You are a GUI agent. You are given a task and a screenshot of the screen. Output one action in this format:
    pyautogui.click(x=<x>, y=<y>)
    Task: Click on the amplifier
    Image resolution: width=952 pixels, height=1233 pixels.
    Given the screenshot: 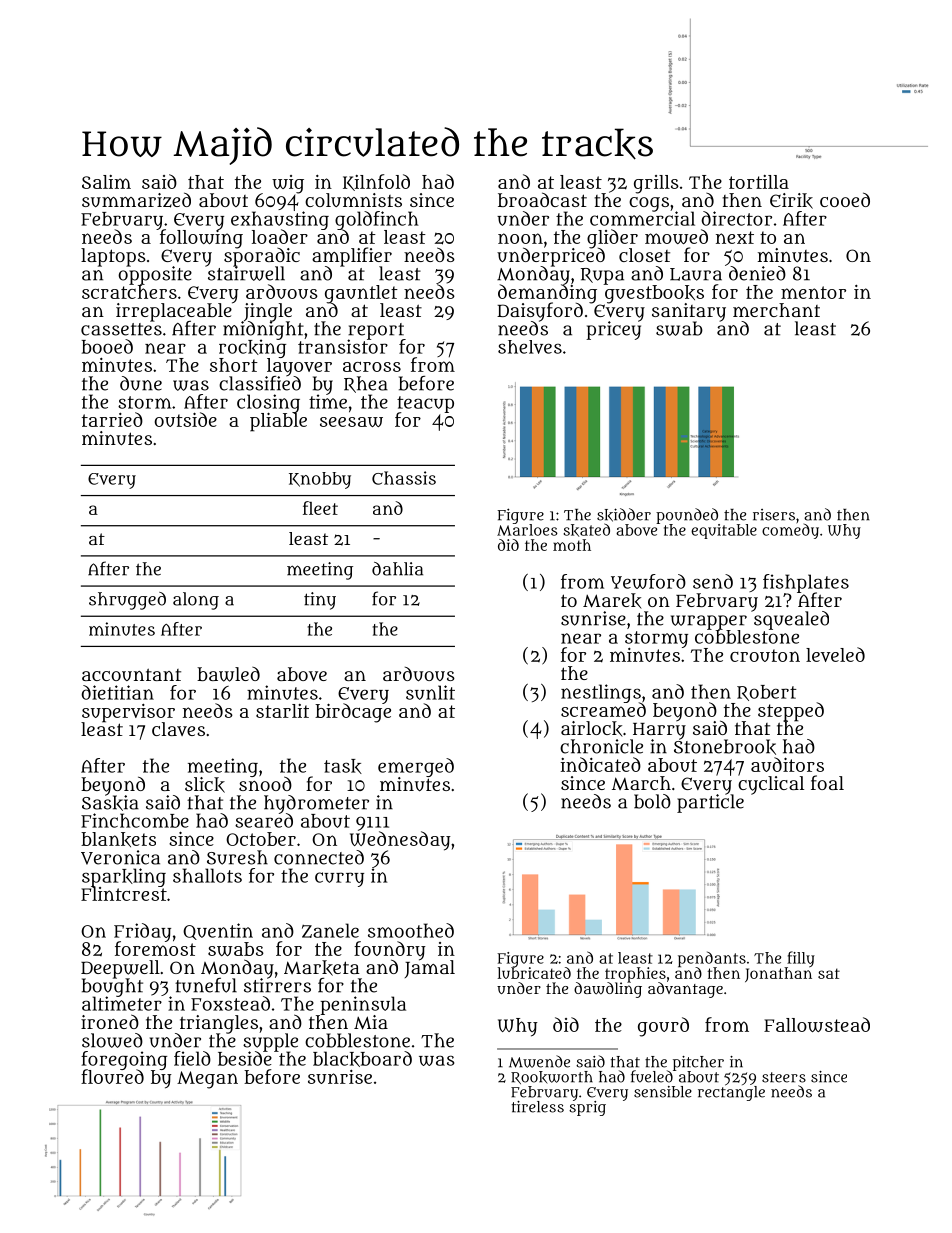 What is the action you would take?
    pyautogui.click(x=352, y=256)
